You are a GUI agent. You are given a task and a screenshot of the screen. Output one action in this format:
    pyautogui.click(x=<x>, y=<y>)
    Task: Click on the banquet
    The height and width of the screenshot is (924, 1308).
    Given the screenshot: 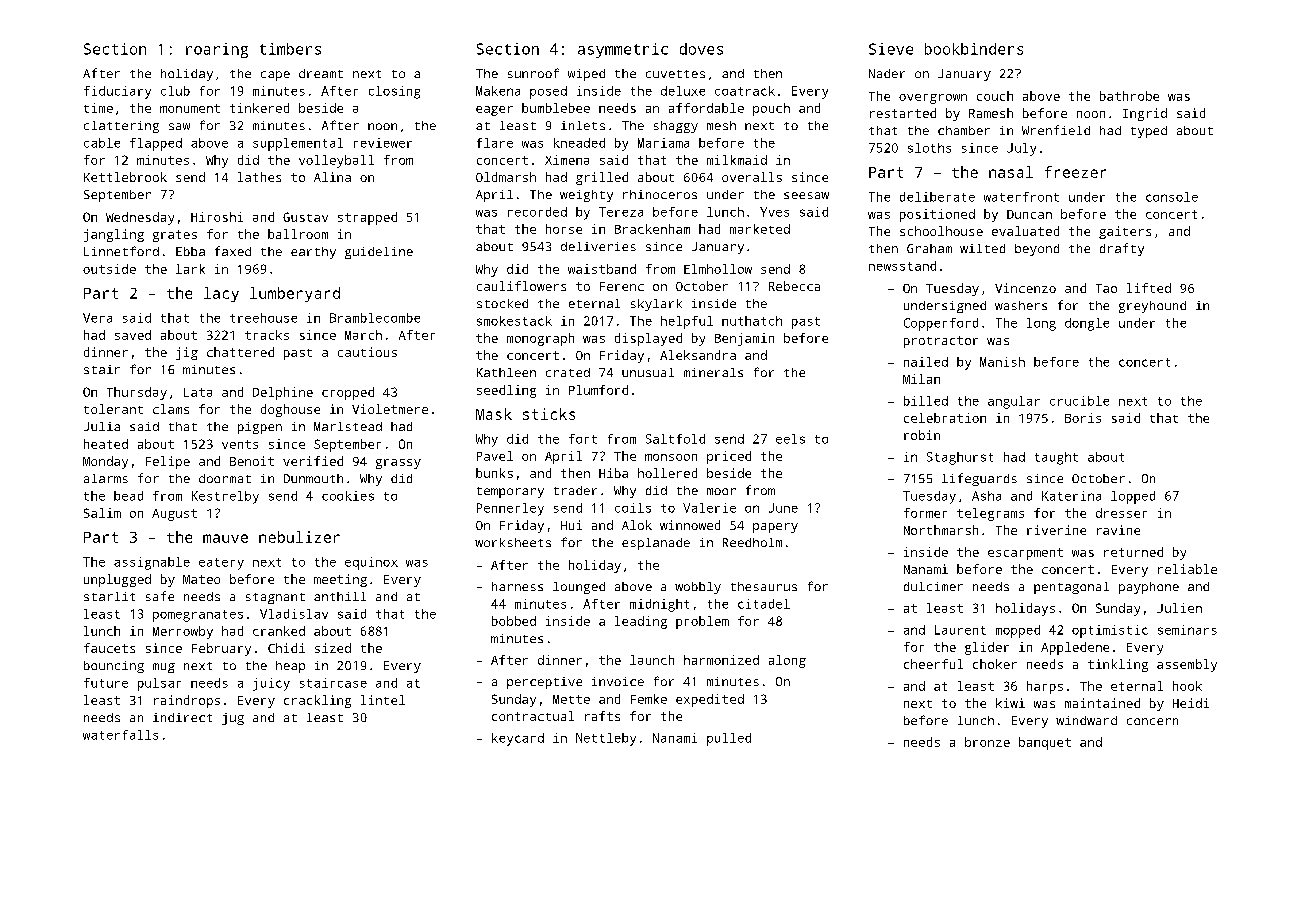 What is the action you would take?
    pyautogui.click(x=1045, y=743)
